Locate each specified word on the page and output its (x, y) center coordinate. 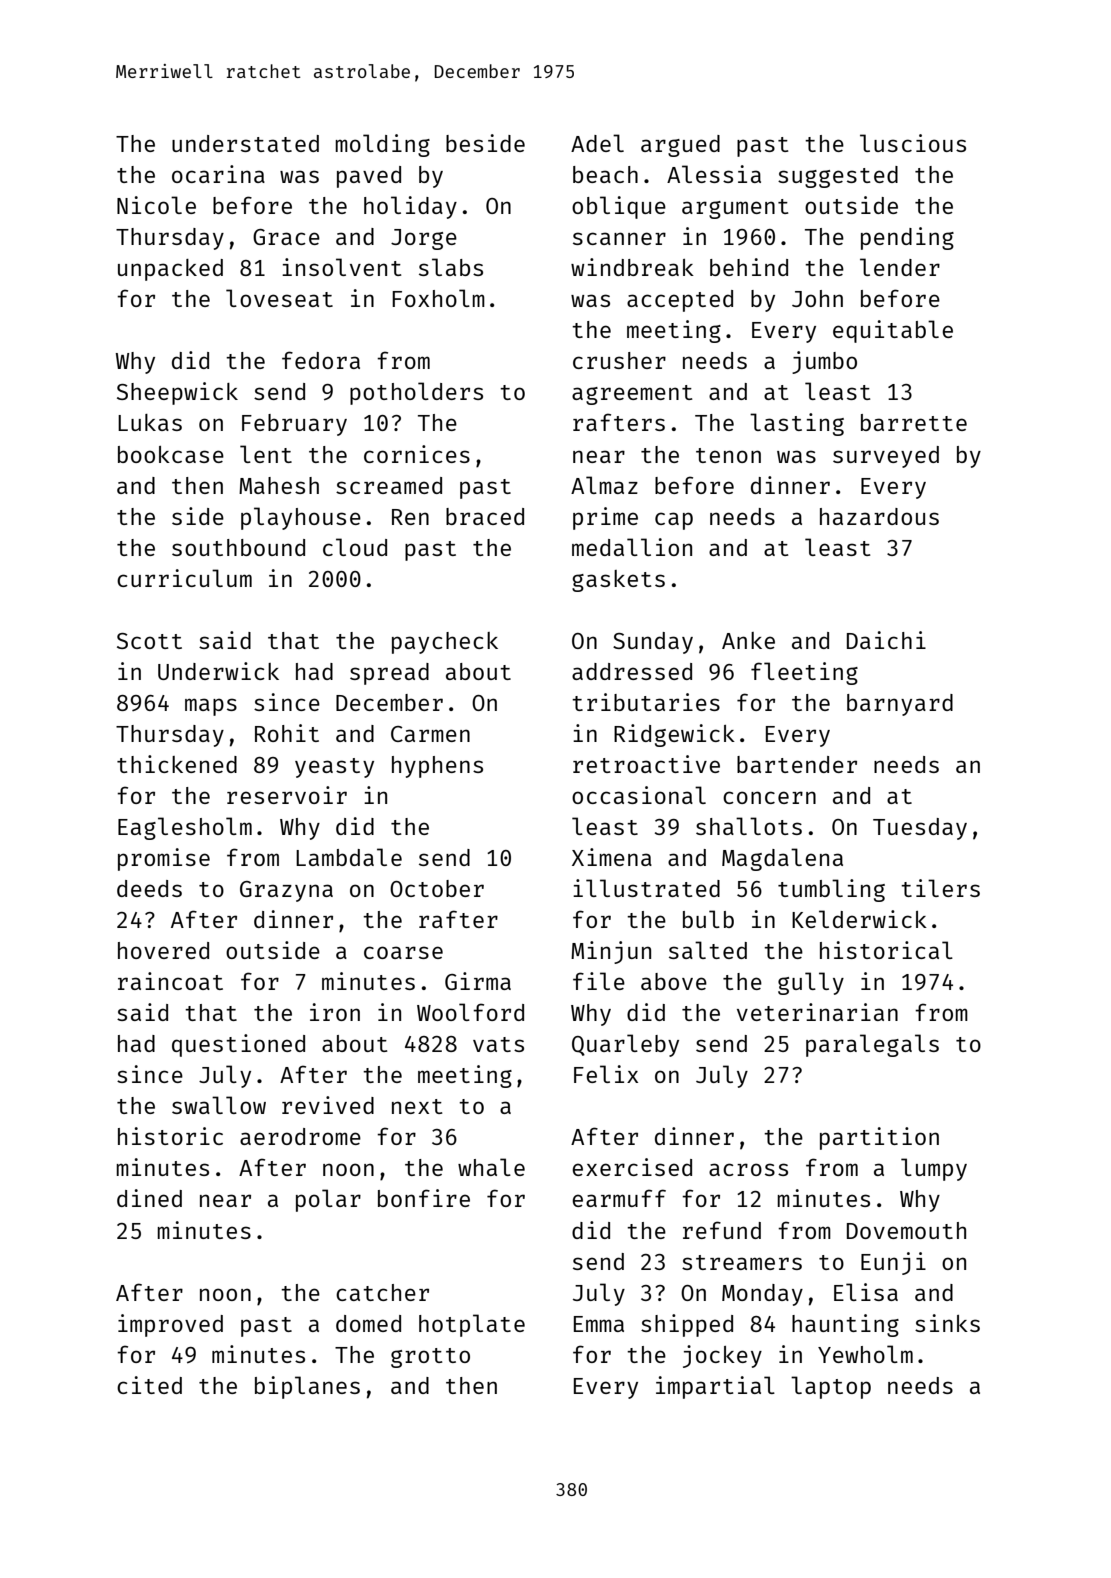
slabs (451, 267)
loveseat (279, 298)
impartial (715, 1387)
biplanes (307, 1387)
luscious (913, 143)
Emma (599, 1324)
